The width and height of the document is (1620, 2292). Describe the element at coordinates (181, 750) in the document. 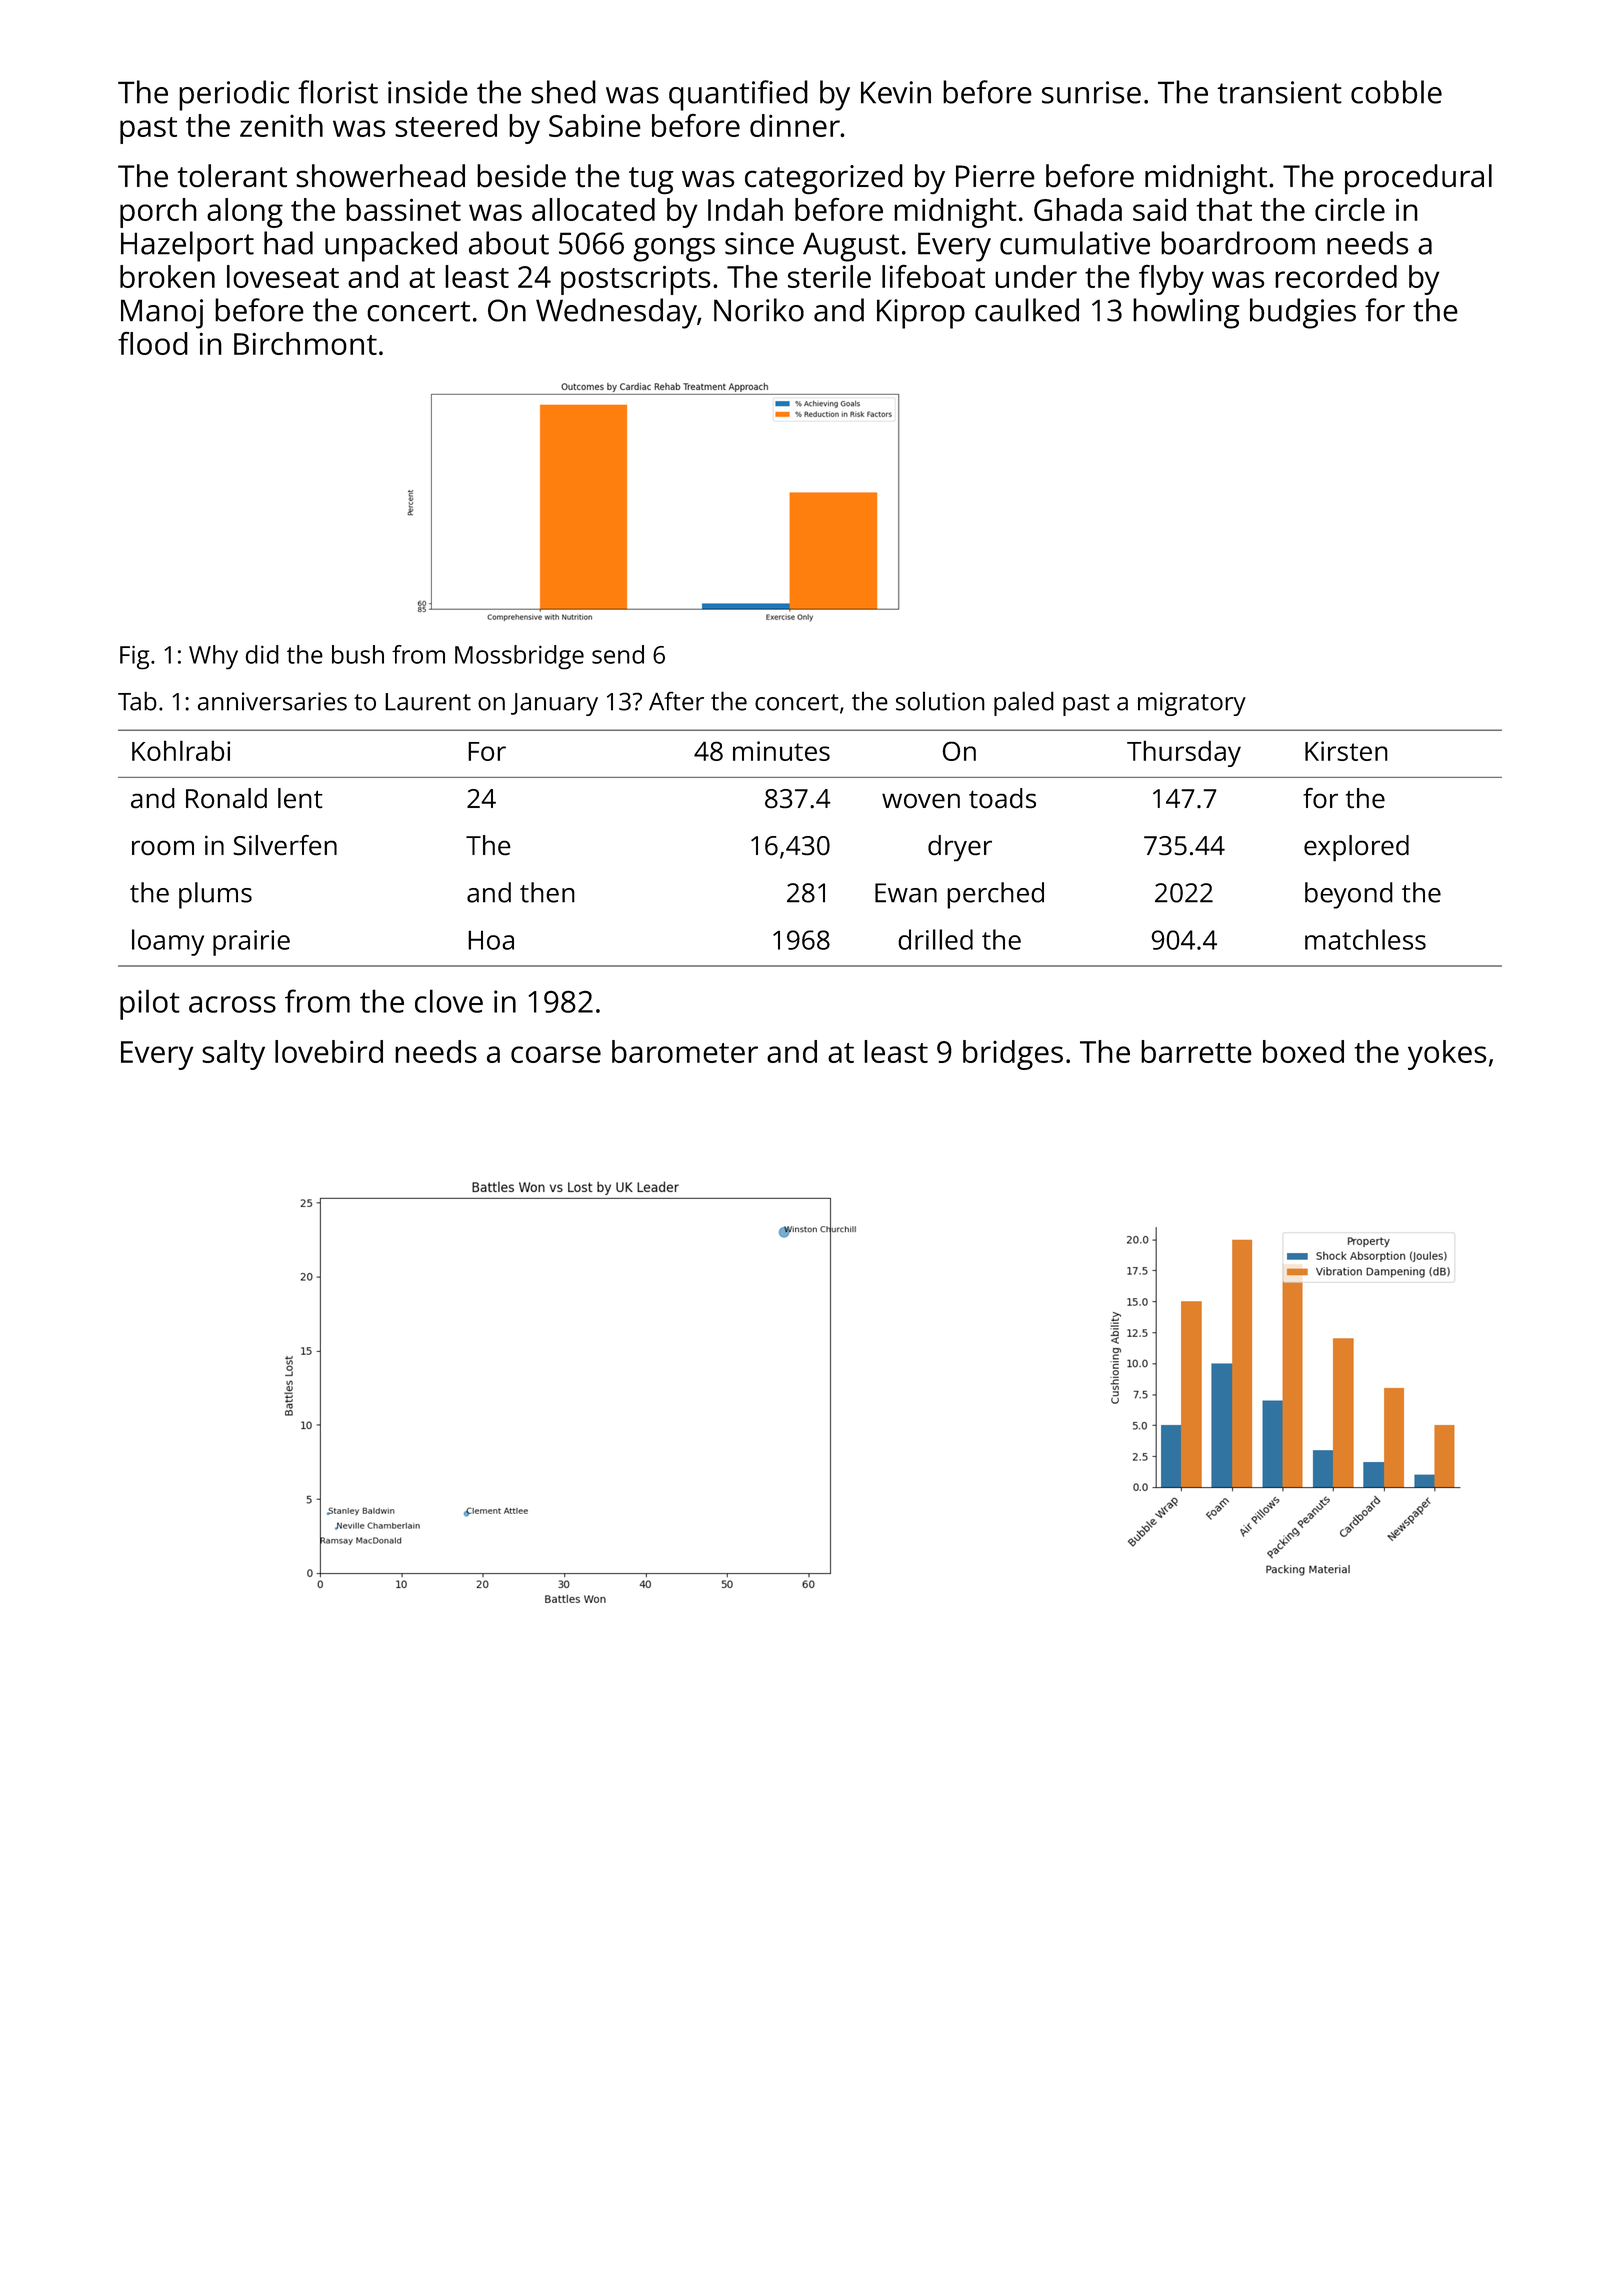

I see `Kohlrabi` at that location.
